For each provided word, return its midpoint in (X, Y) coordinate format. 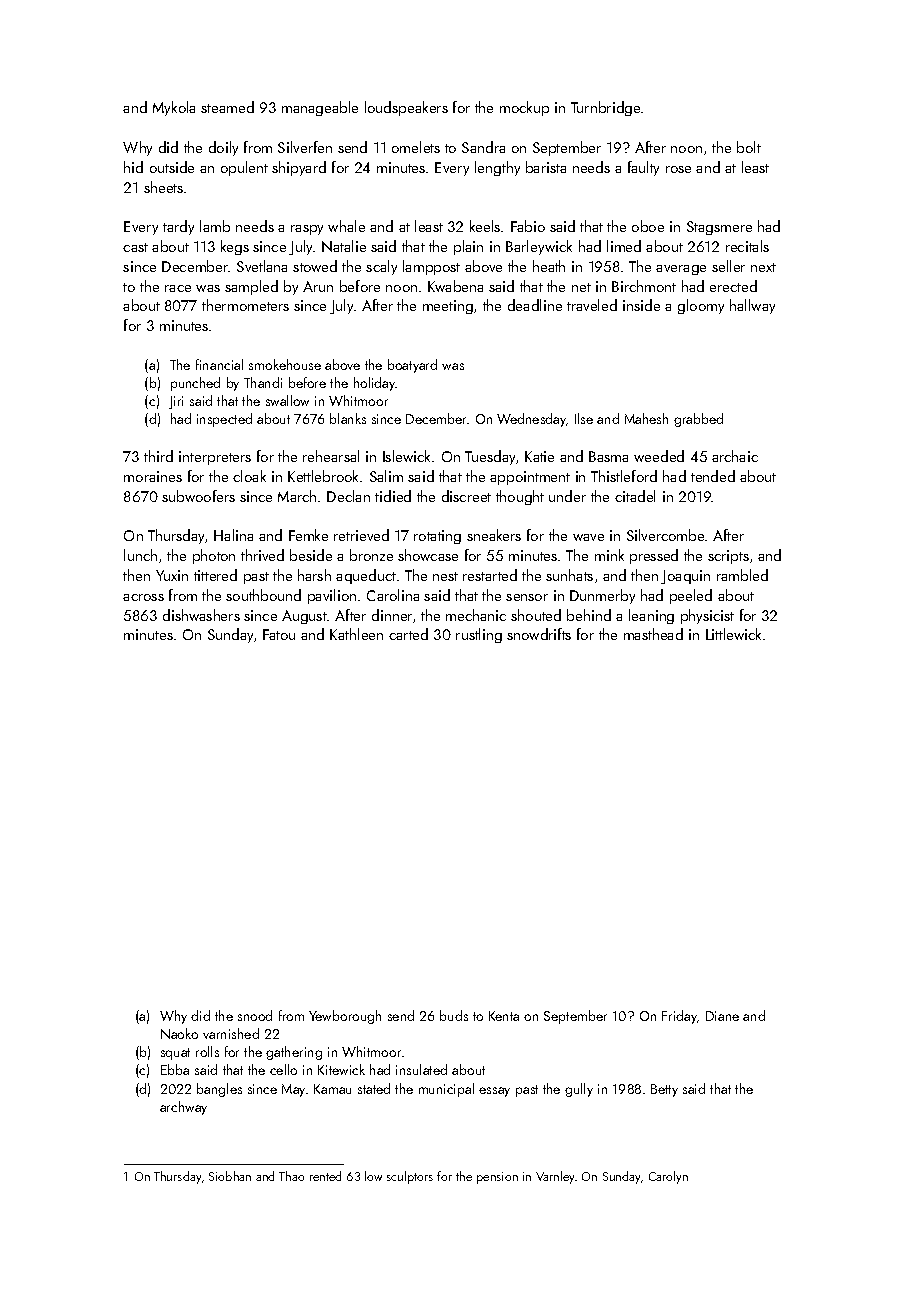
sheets (163, 187)
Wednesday (532, 420)
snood (255, 1015)
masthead (653, 634)
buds (454, 1015)
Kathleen (356, 634)
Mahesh (646, 418)
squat (175, 1054)
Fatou (279, 634)
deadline (535, 305)
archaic (735, 456)
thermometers (245, 305)
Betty (664, 1090)
